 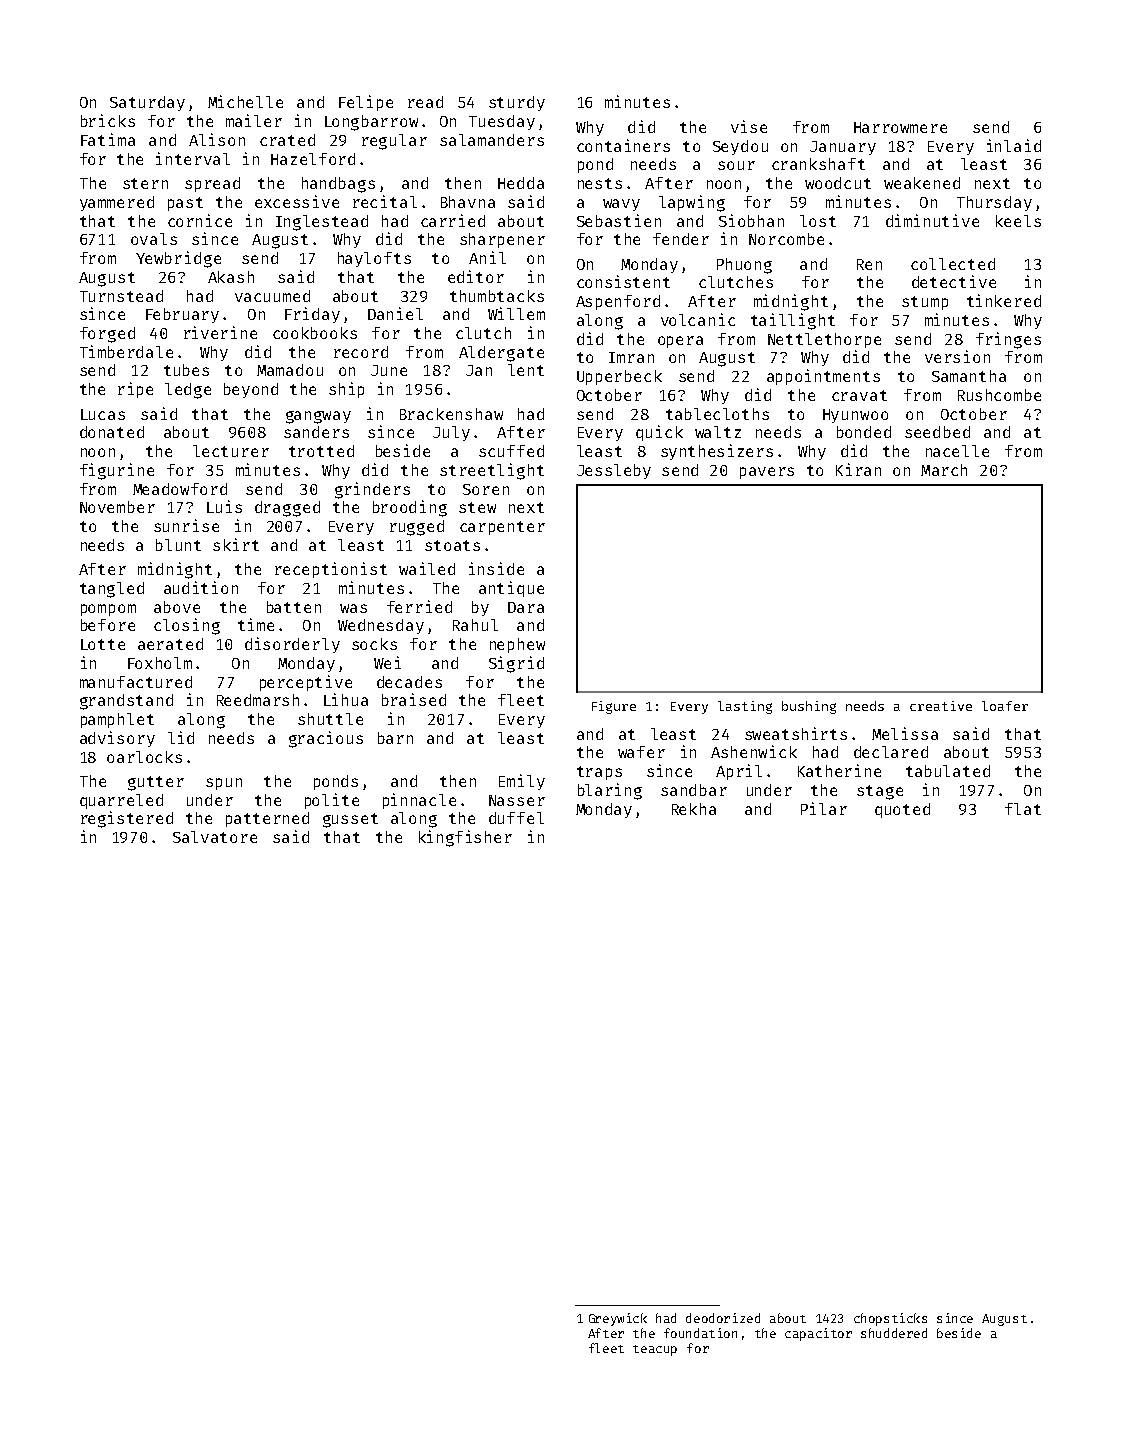 What do you see at coordinates (112, 432) in the page?
I see `donated` at bounding box center [112, 432].
